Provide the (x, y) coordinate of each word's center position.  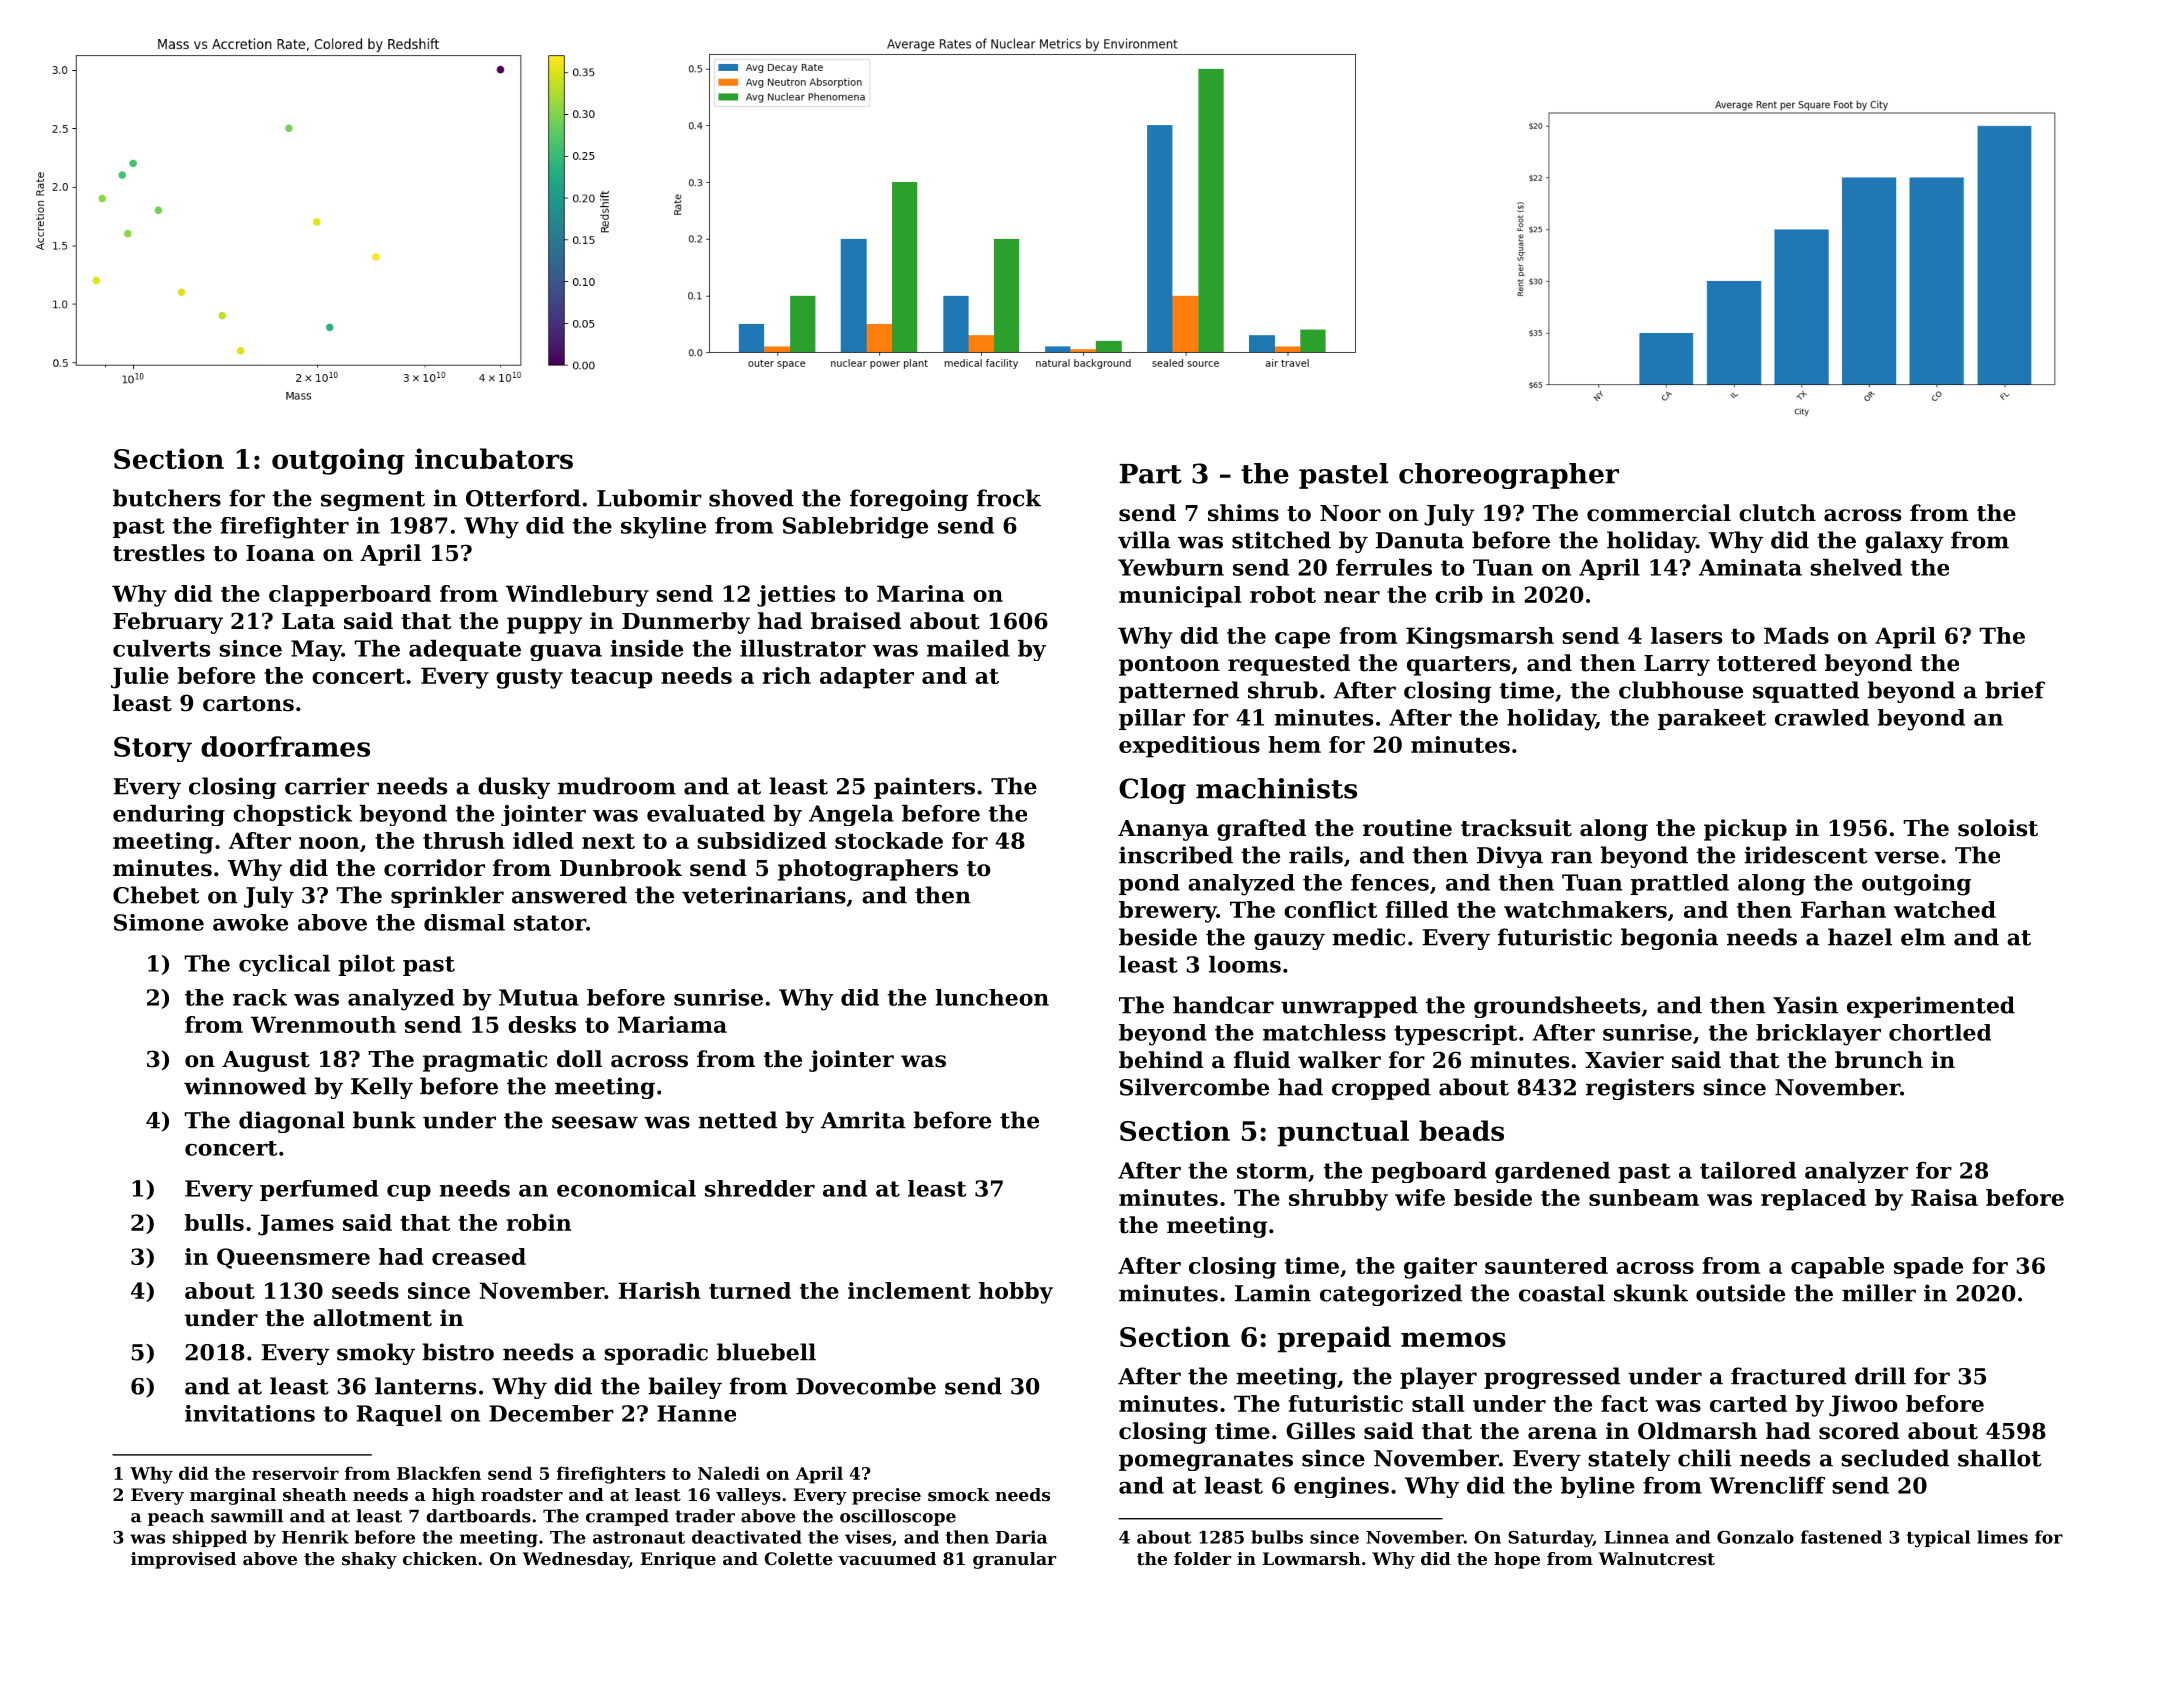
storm (1272, 1171)
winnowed (245, 1086)
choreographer (1509, 476)
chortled (1940, 1032)
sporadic (656, 1354)
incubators (494, 458)
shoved (751, 498)
